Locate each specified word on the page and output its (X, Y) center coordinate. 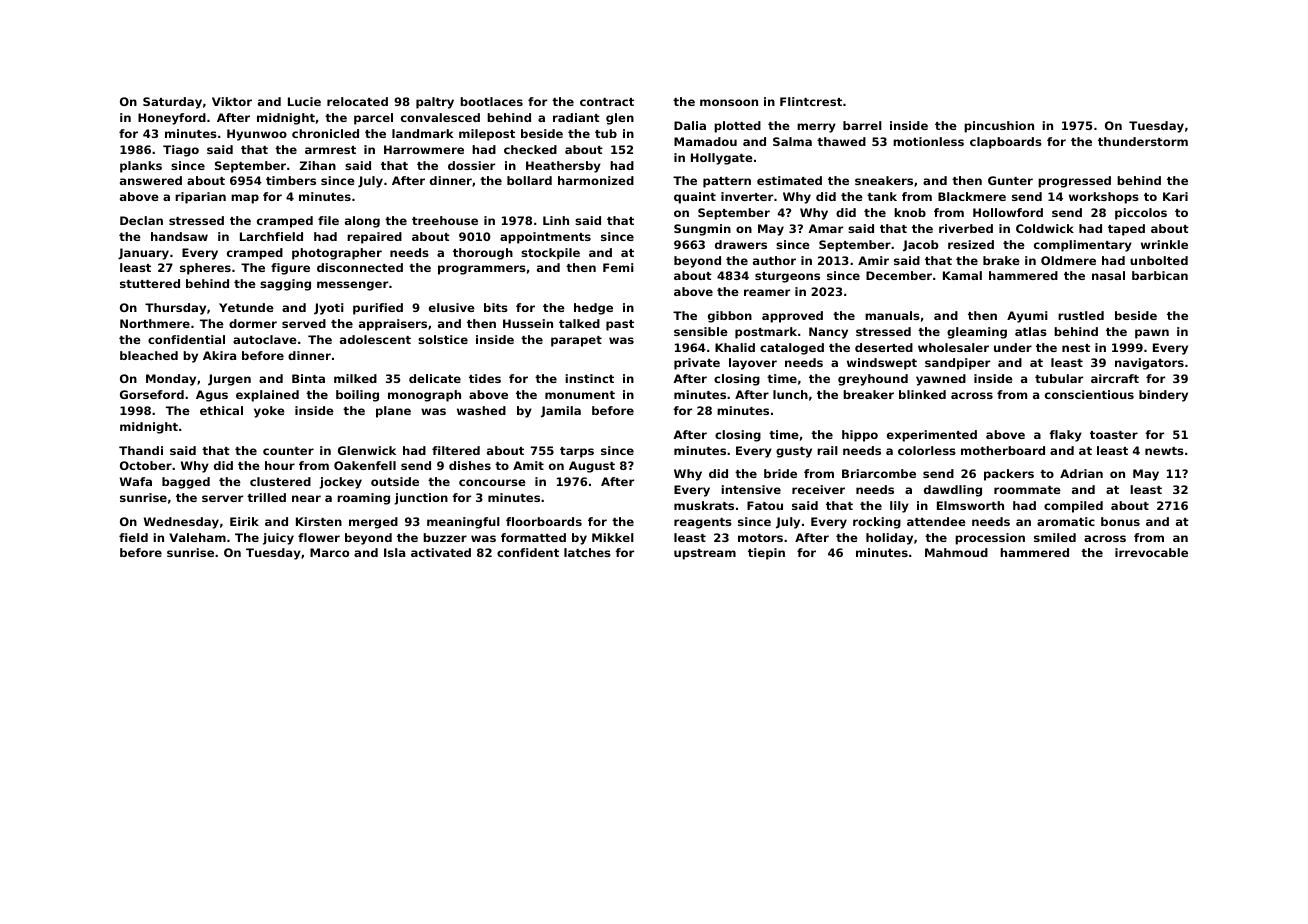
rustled (1081, 315)
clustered (280, 481)
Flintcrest (811, 101)
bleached (149, 355)
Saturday (172, 103)
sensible (701, 331)
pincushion (999, 127)
